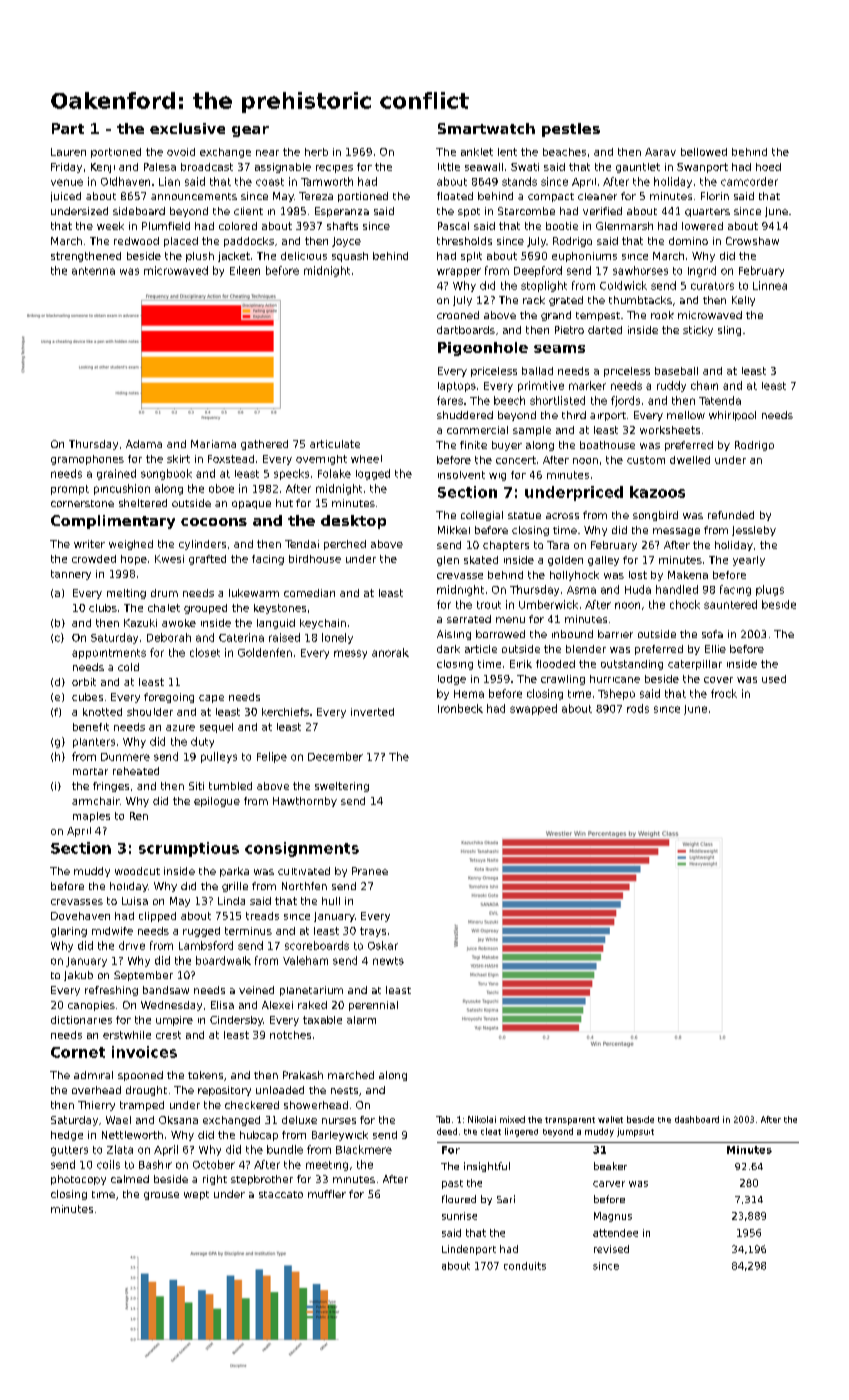  What do you see at coordinates (638, 708) in the screenshot?
I see `rods` at bounding box center [638, 708].
